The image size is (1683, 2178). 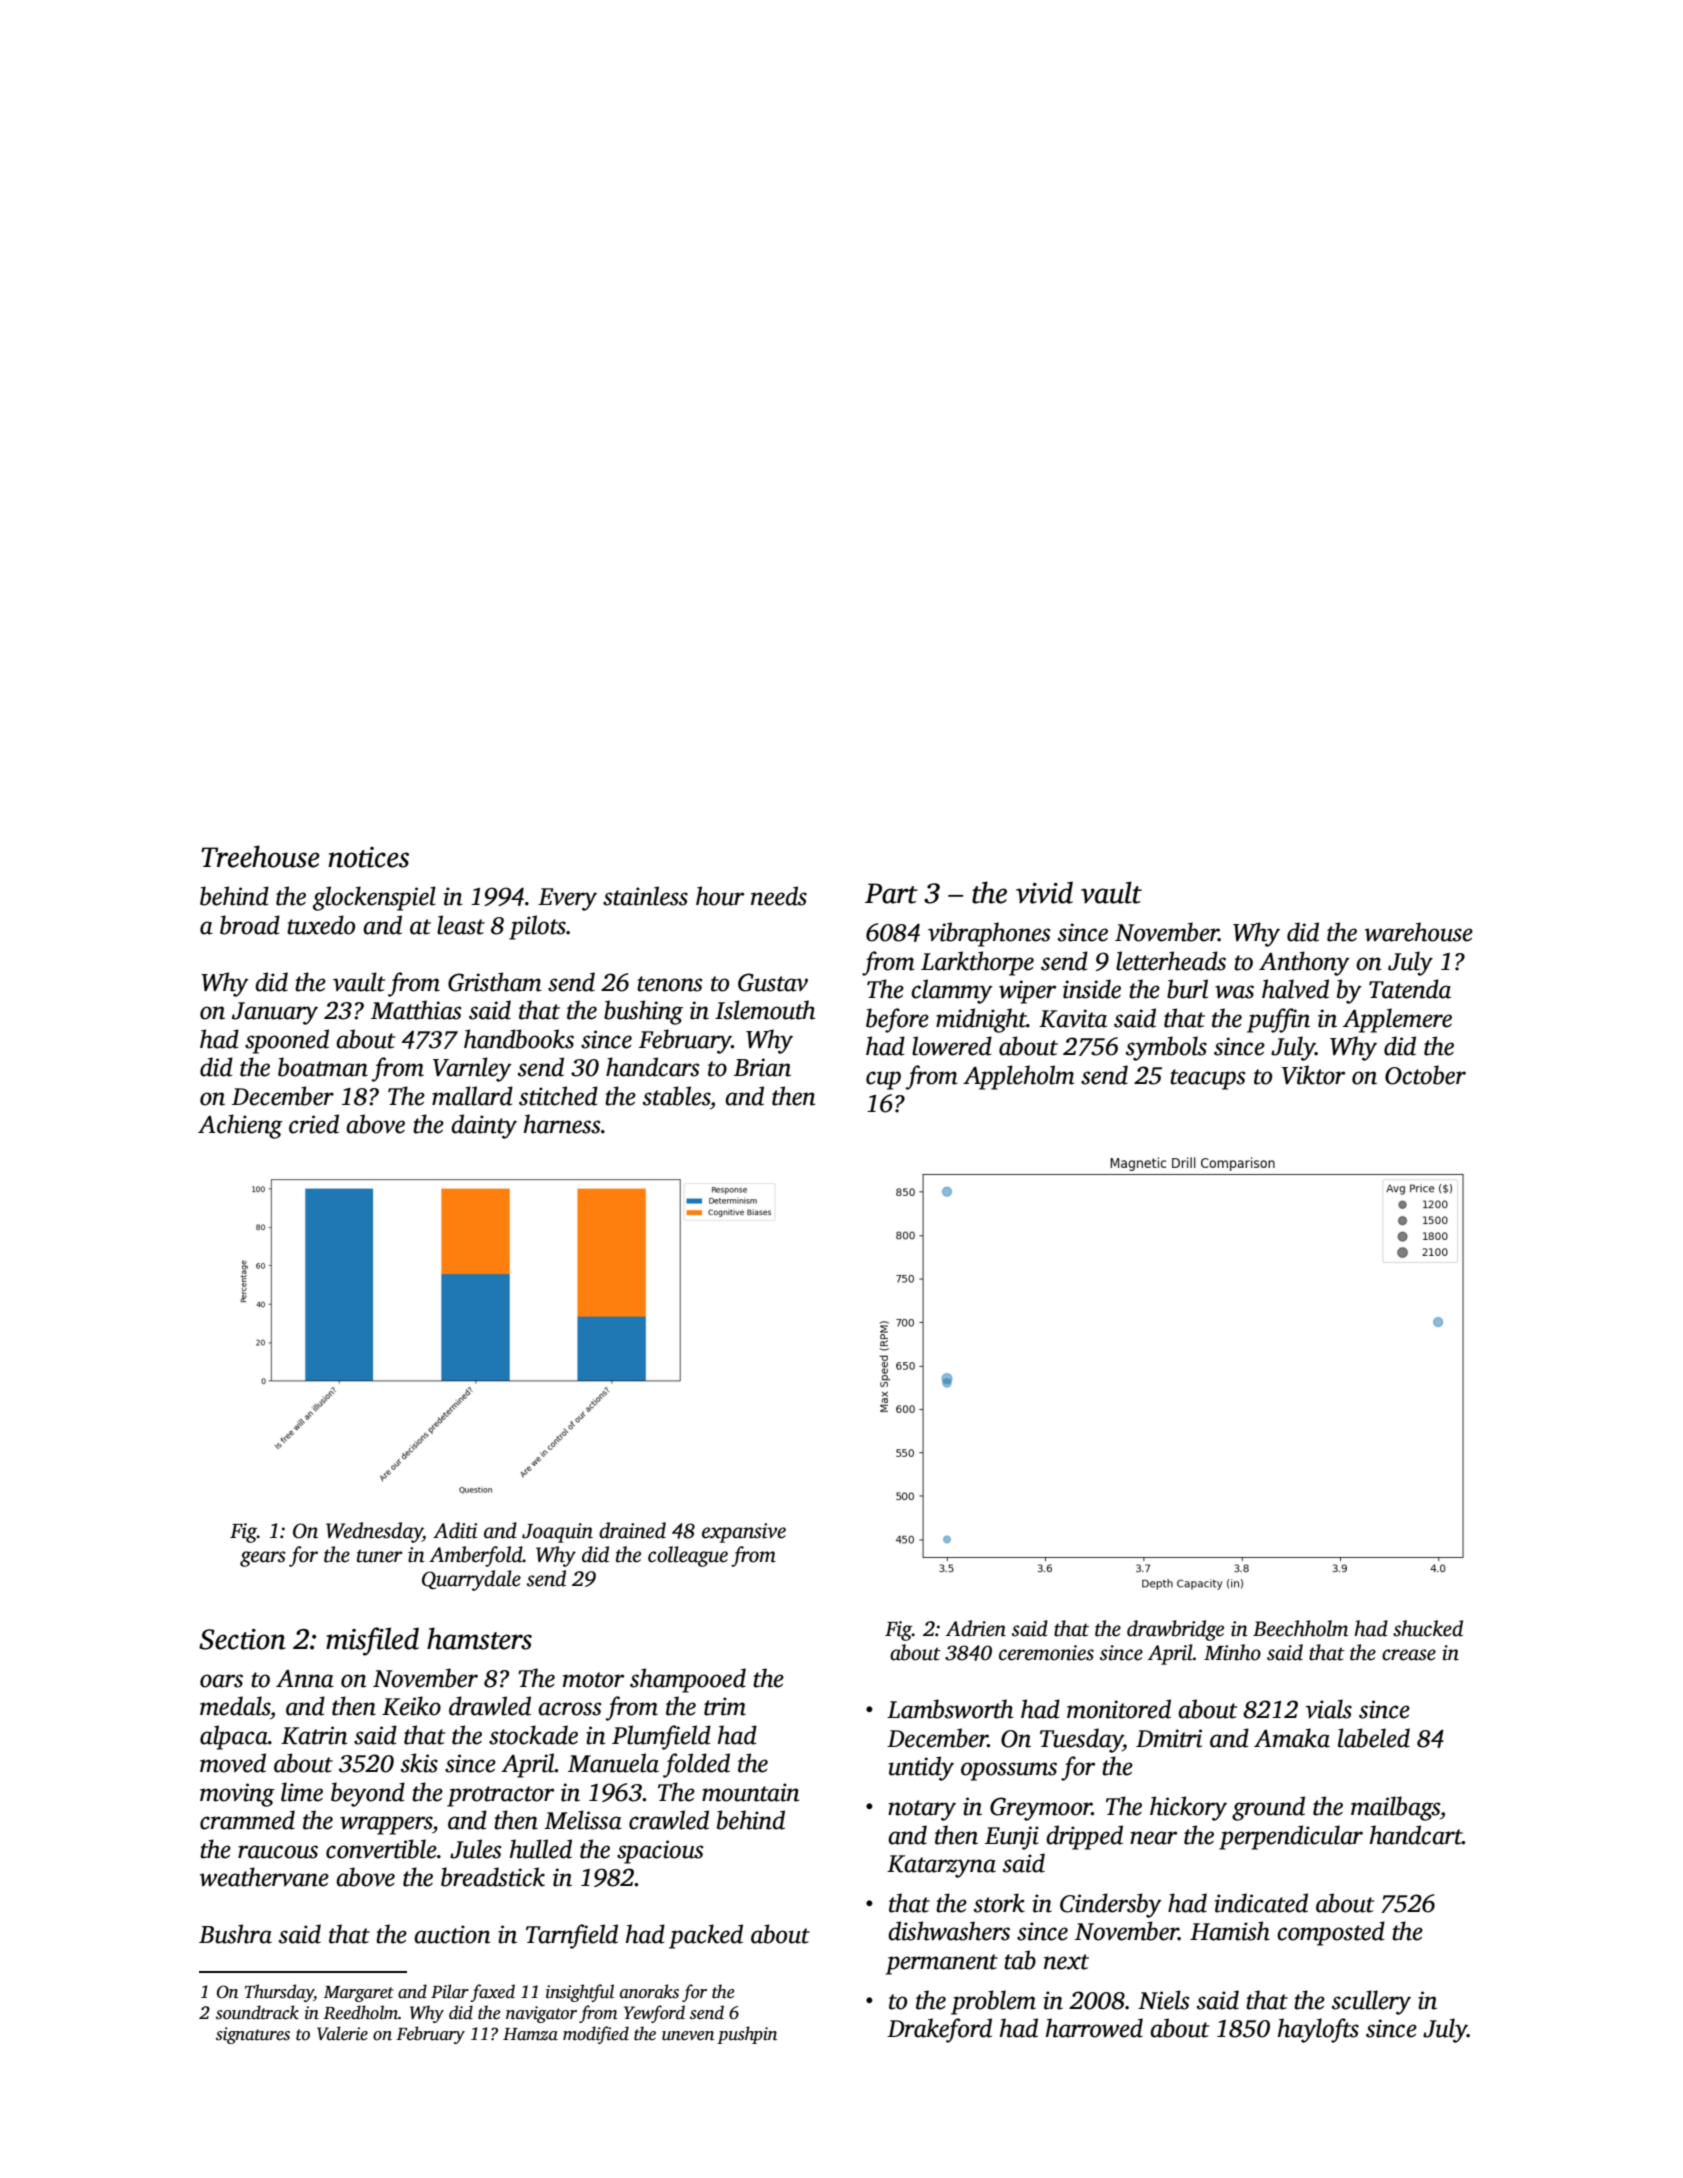 What do you see at coordinates (976, 1628) in the screenshot?
I see `Adrien` at bounding box center [976, 1628].
